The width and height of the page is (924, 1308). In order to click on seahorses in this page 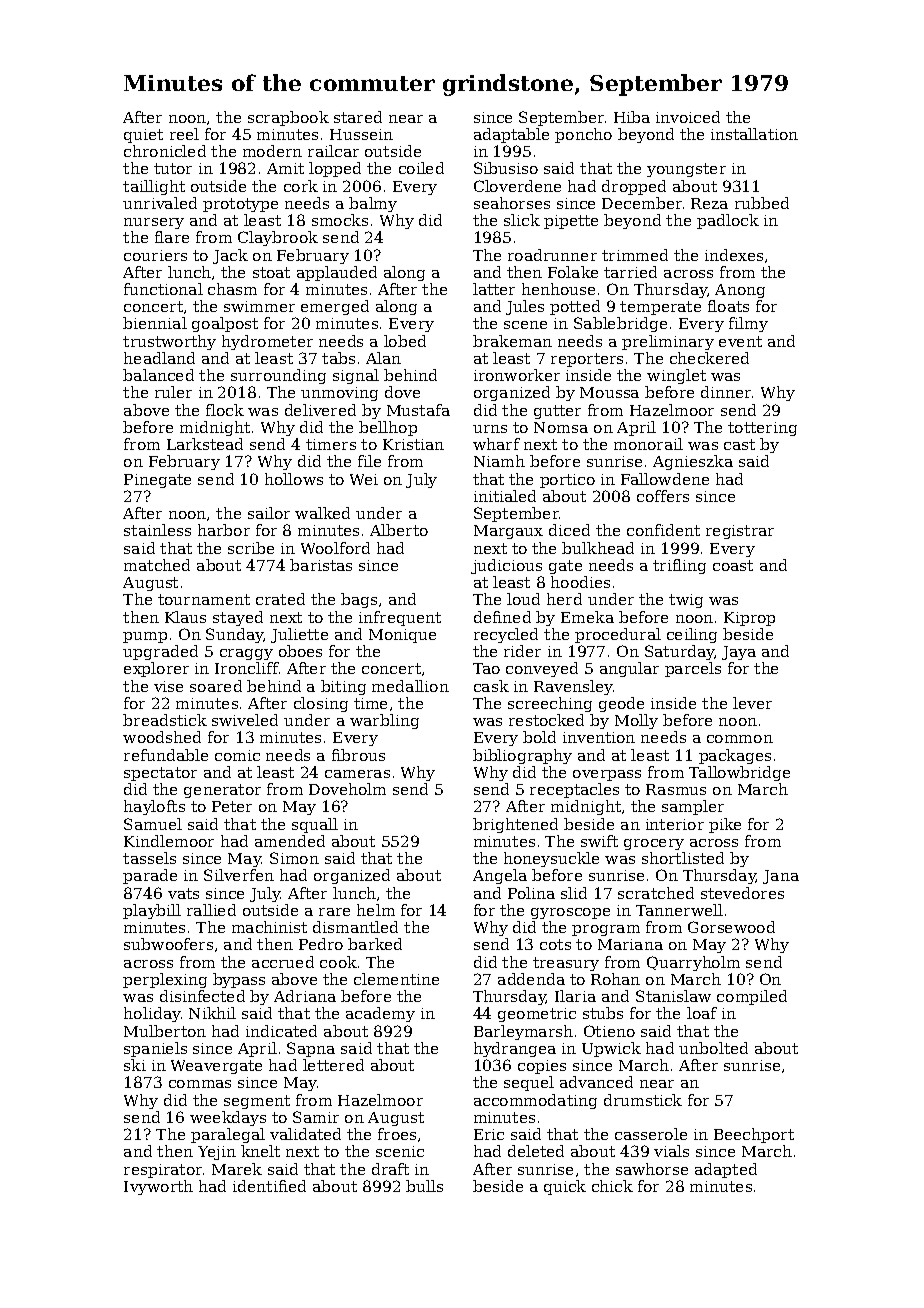, I will do `click(512, 203)`.
